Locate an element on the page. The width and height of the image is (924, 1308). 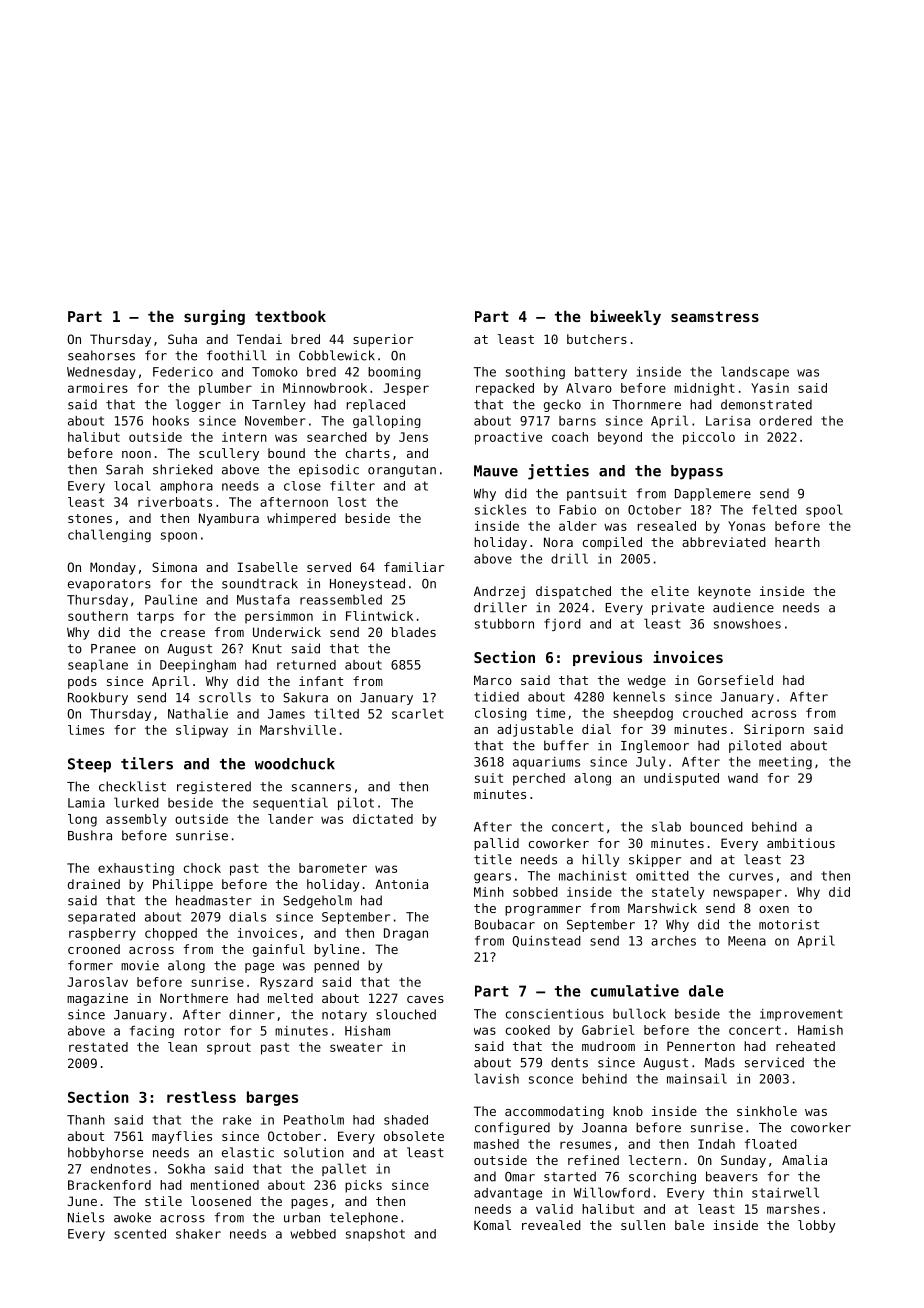
spool is located at coordinates (824, 510).
